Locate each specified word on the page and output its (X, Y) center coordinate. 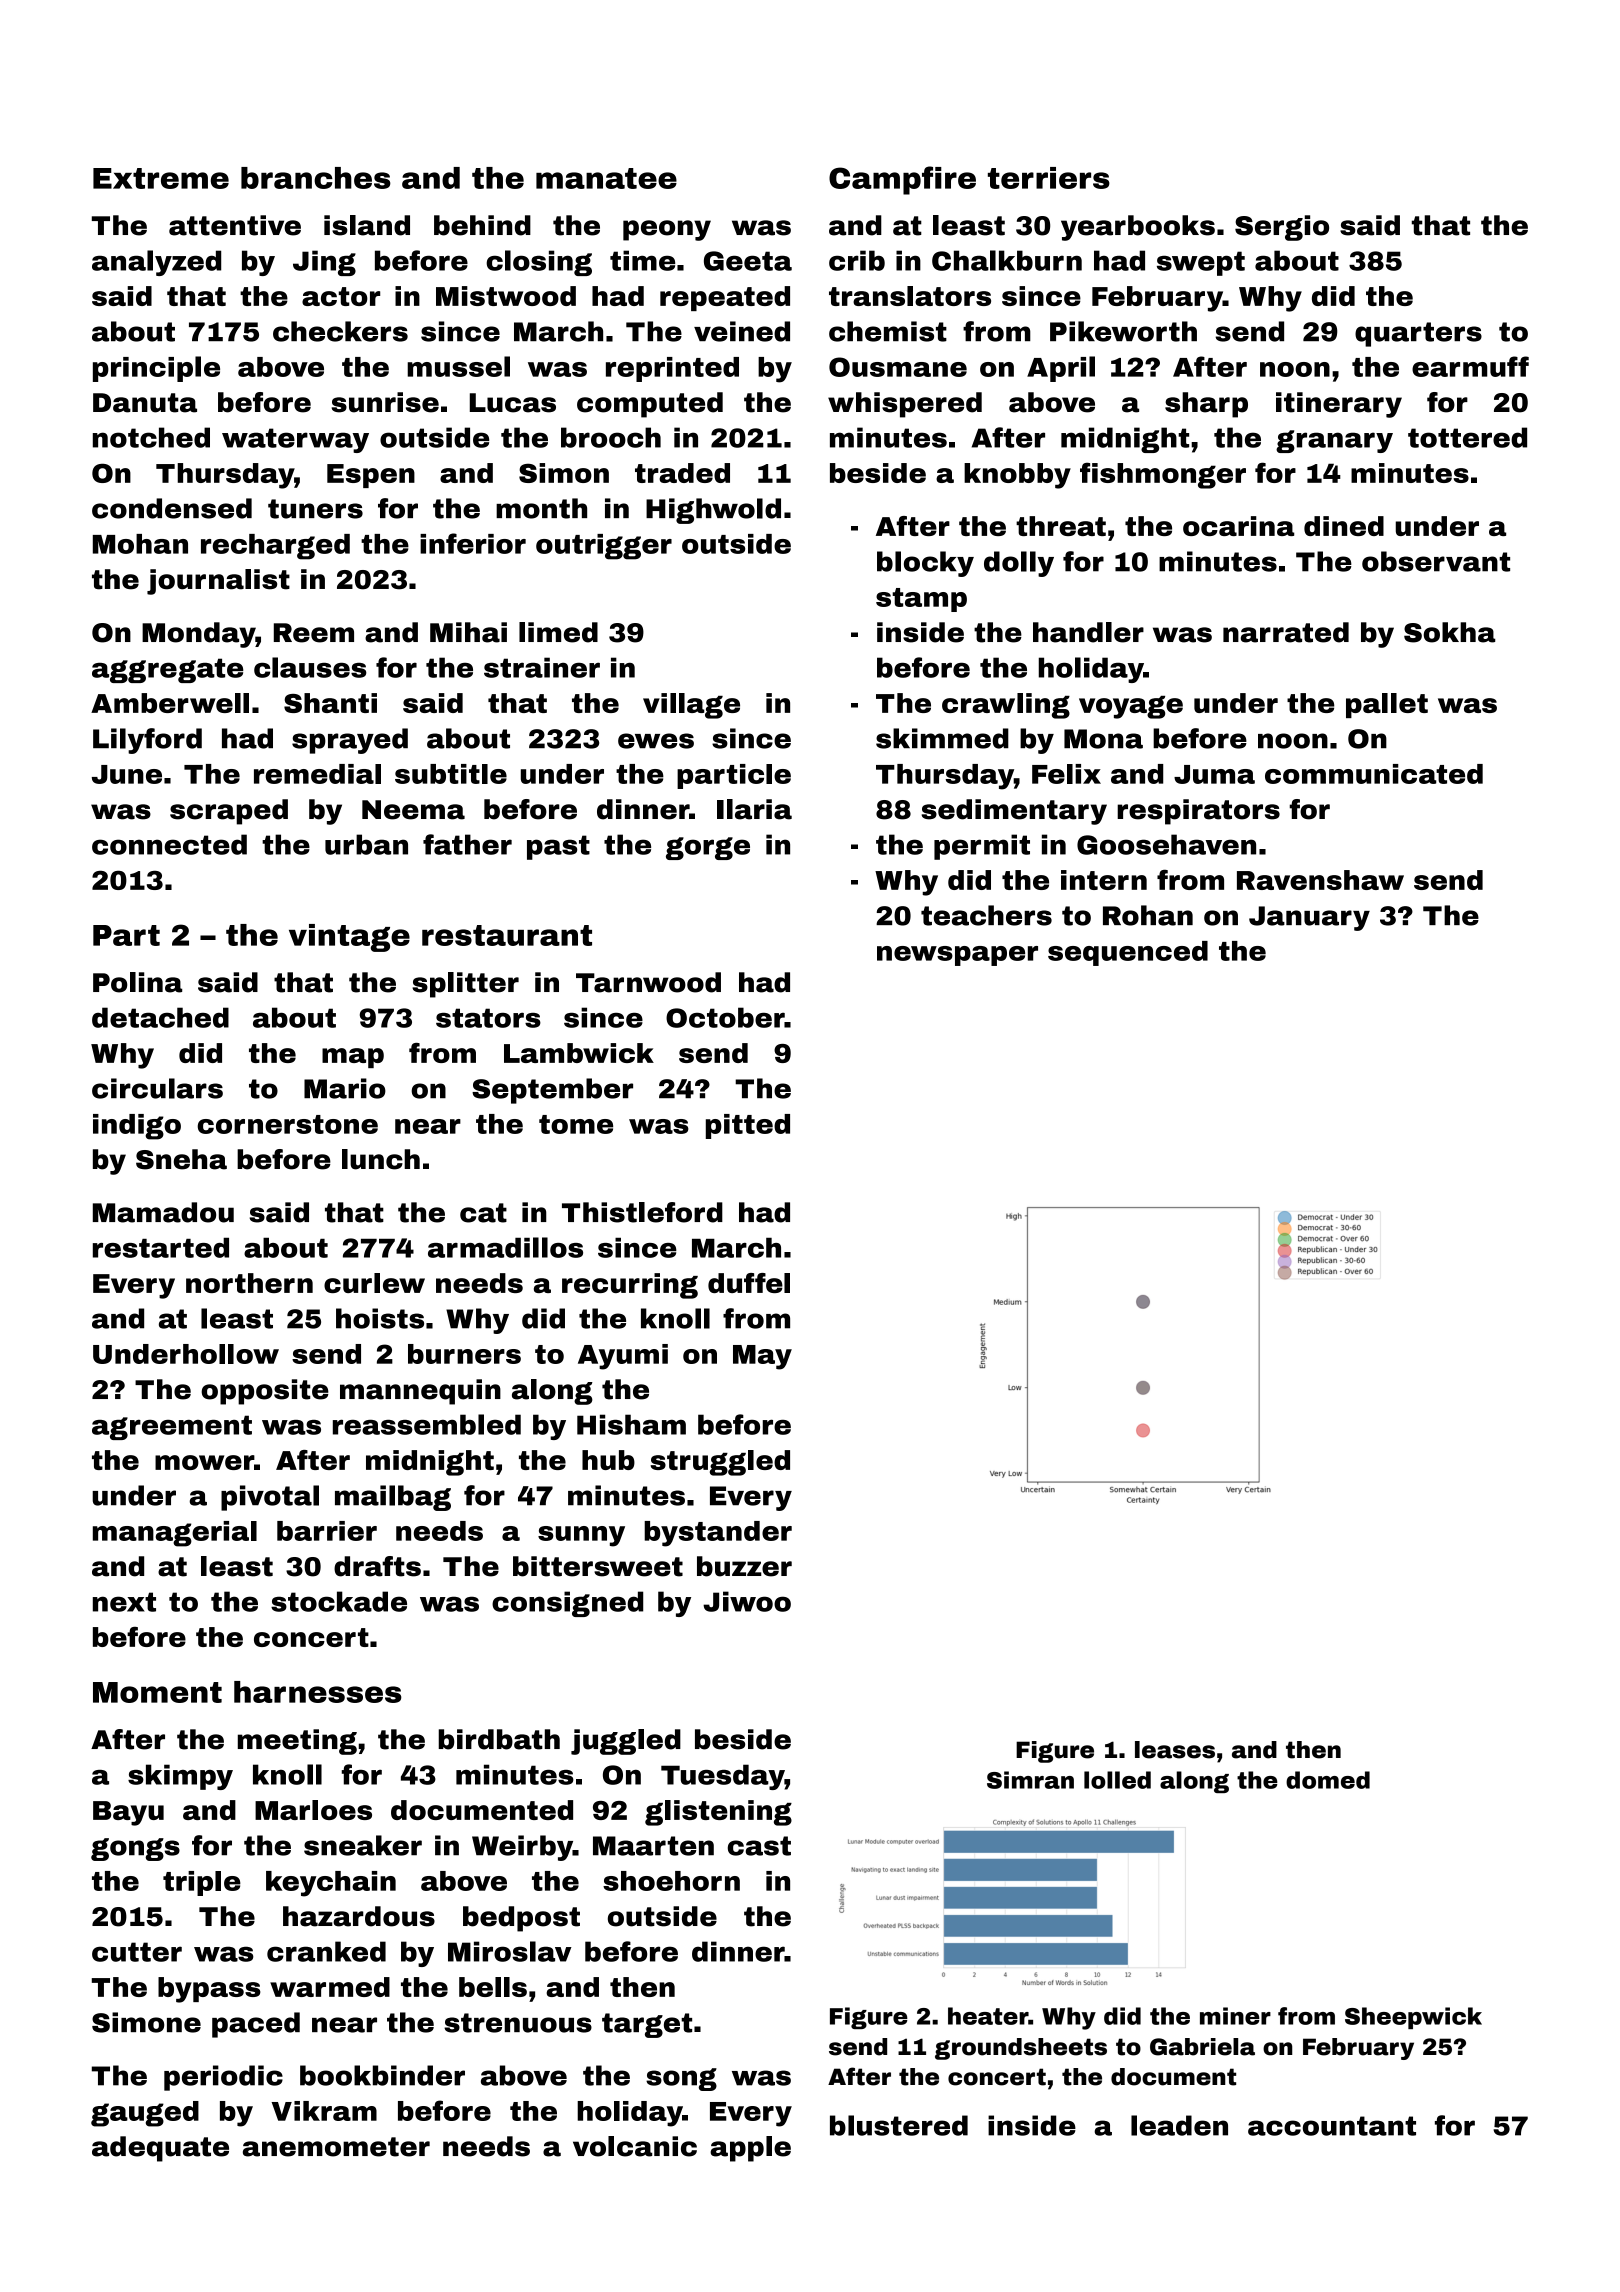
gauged (145, 2114)
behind (482, 225)
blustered (899, 2125)
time (642, 260)
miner (1235, 2016)
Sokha (1450, 632)
